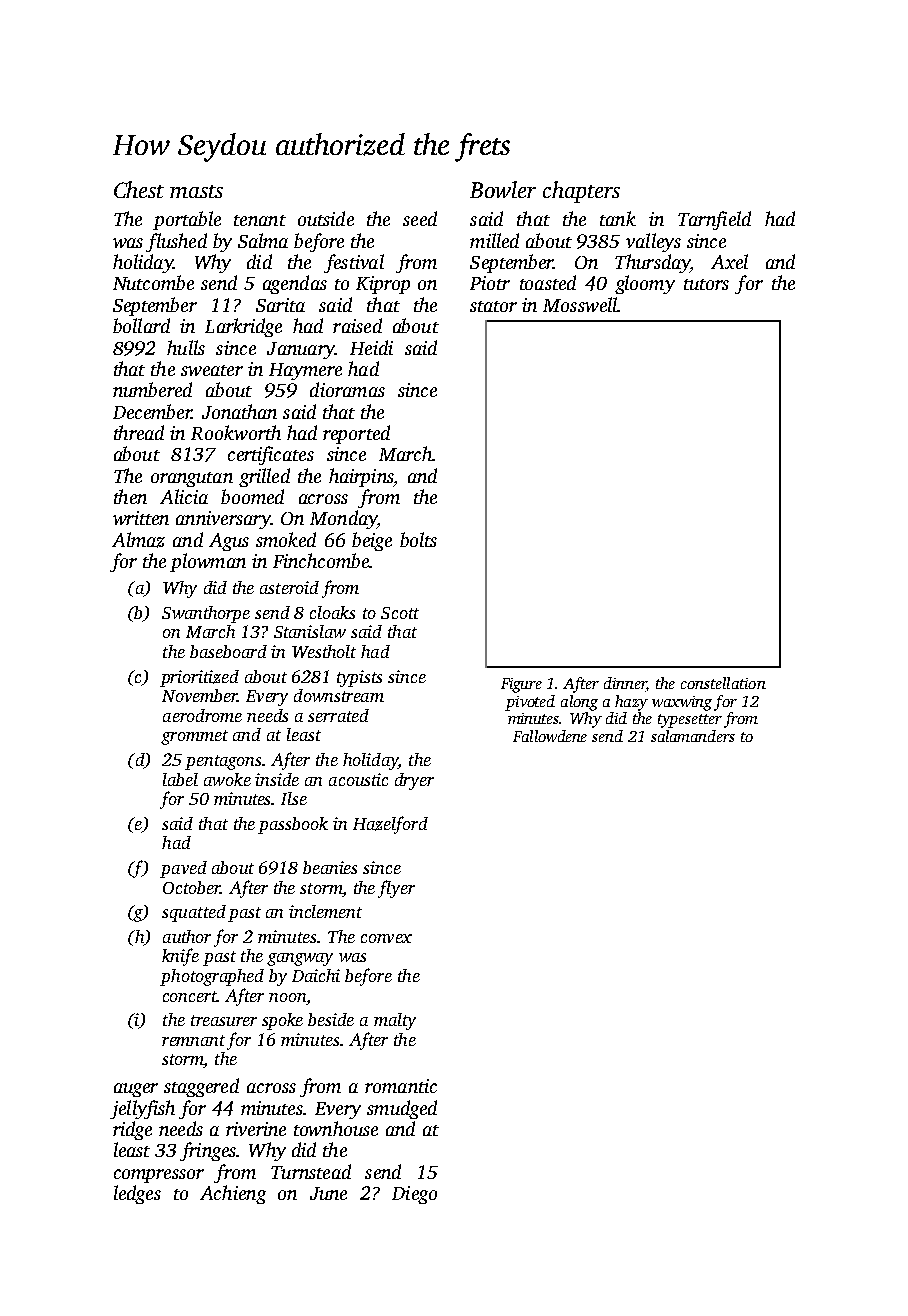 The image size is (908, 1316). What do you see at coordinates (228, 651) in the page?
I see `baseboard` at bounding box center [228, 651].
